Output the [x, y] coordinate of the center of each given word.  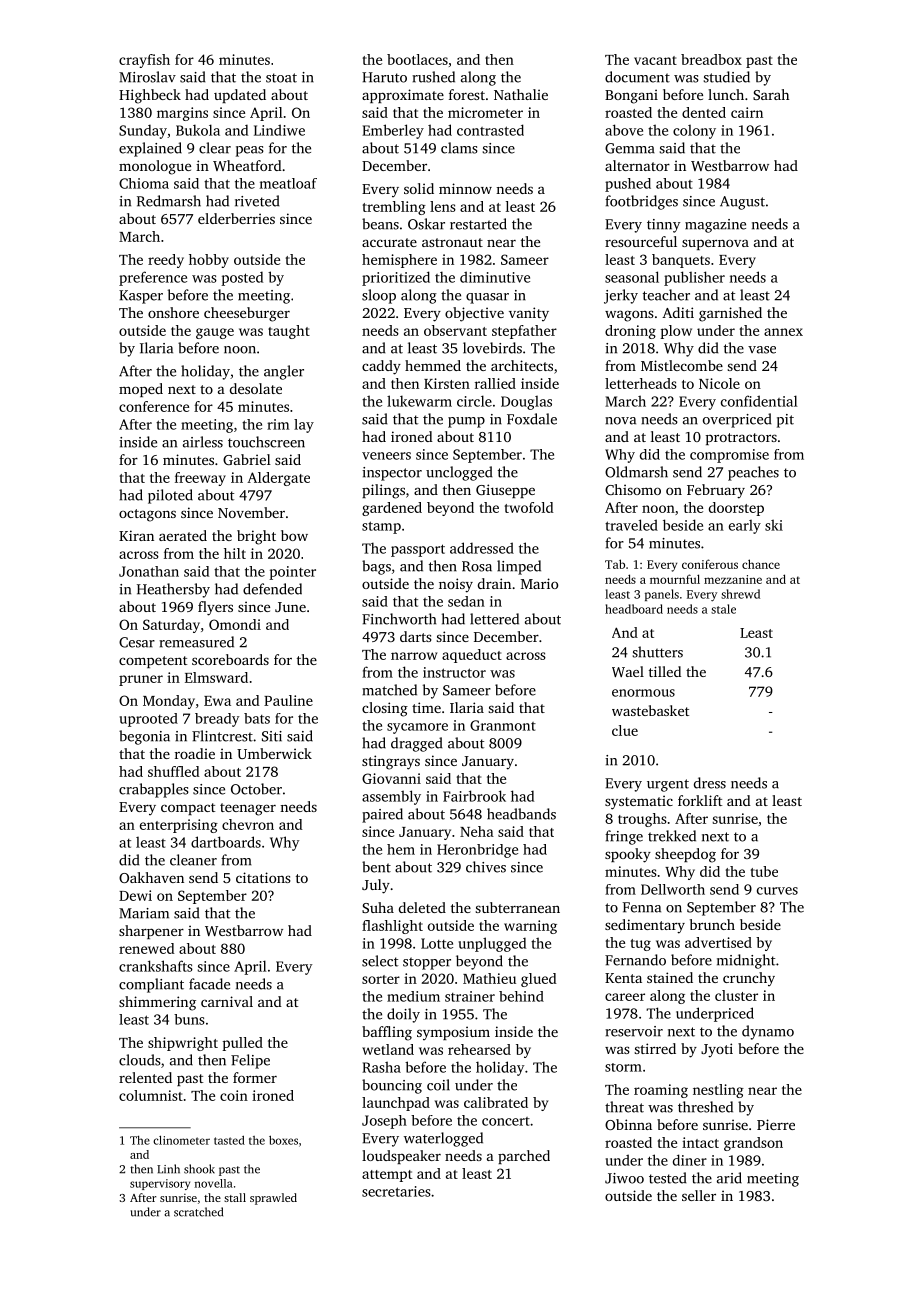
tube [764, 871]
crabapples [154, 790]
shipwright [183, 1044]
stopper [427, 963]
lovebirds [492, 348]
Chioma [144, 183]
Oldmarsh [636, 472]
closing [385, 709]
